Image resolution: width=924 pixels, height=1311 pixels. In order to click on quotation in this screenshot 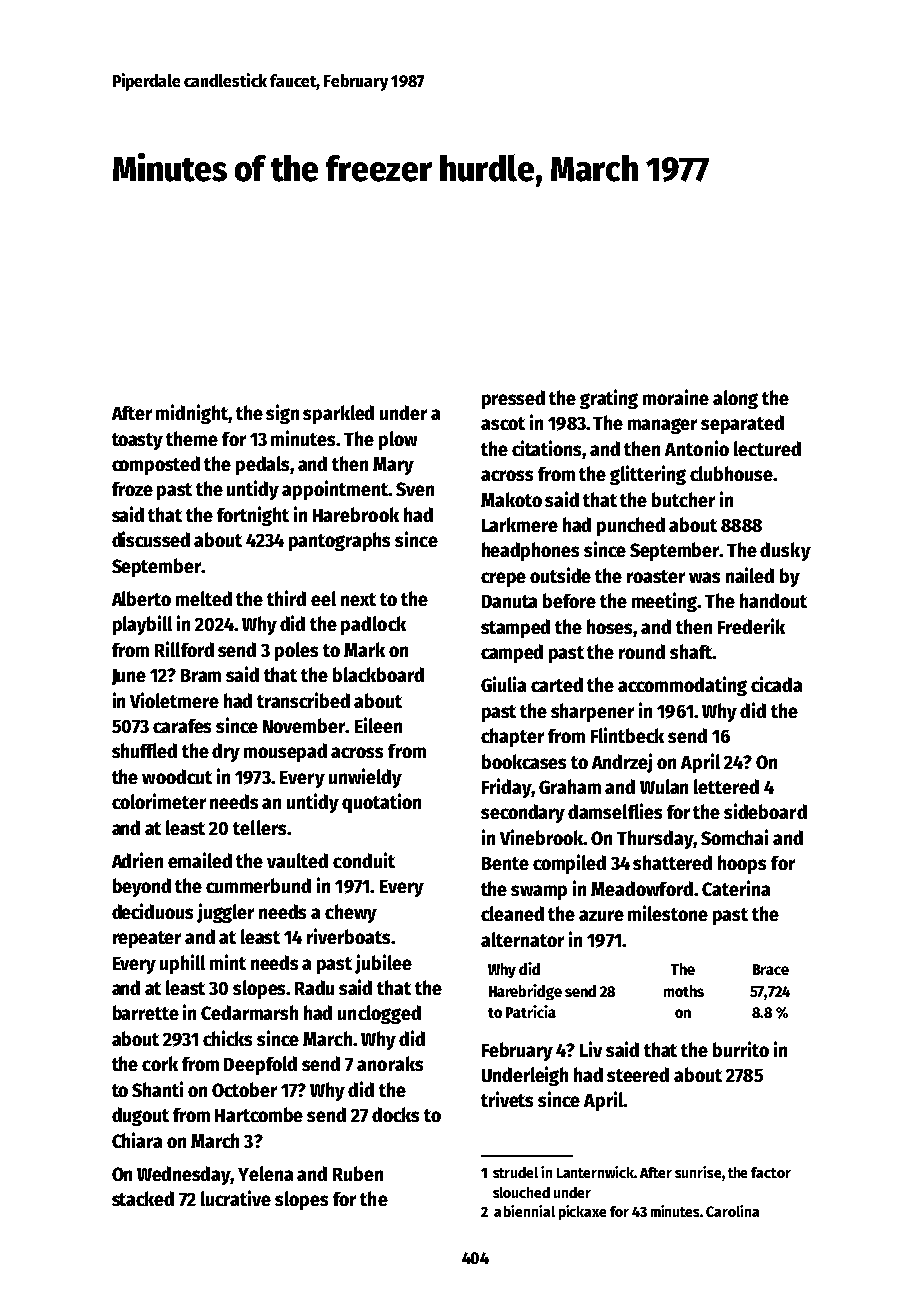, I will do `click(381, 803)`.
